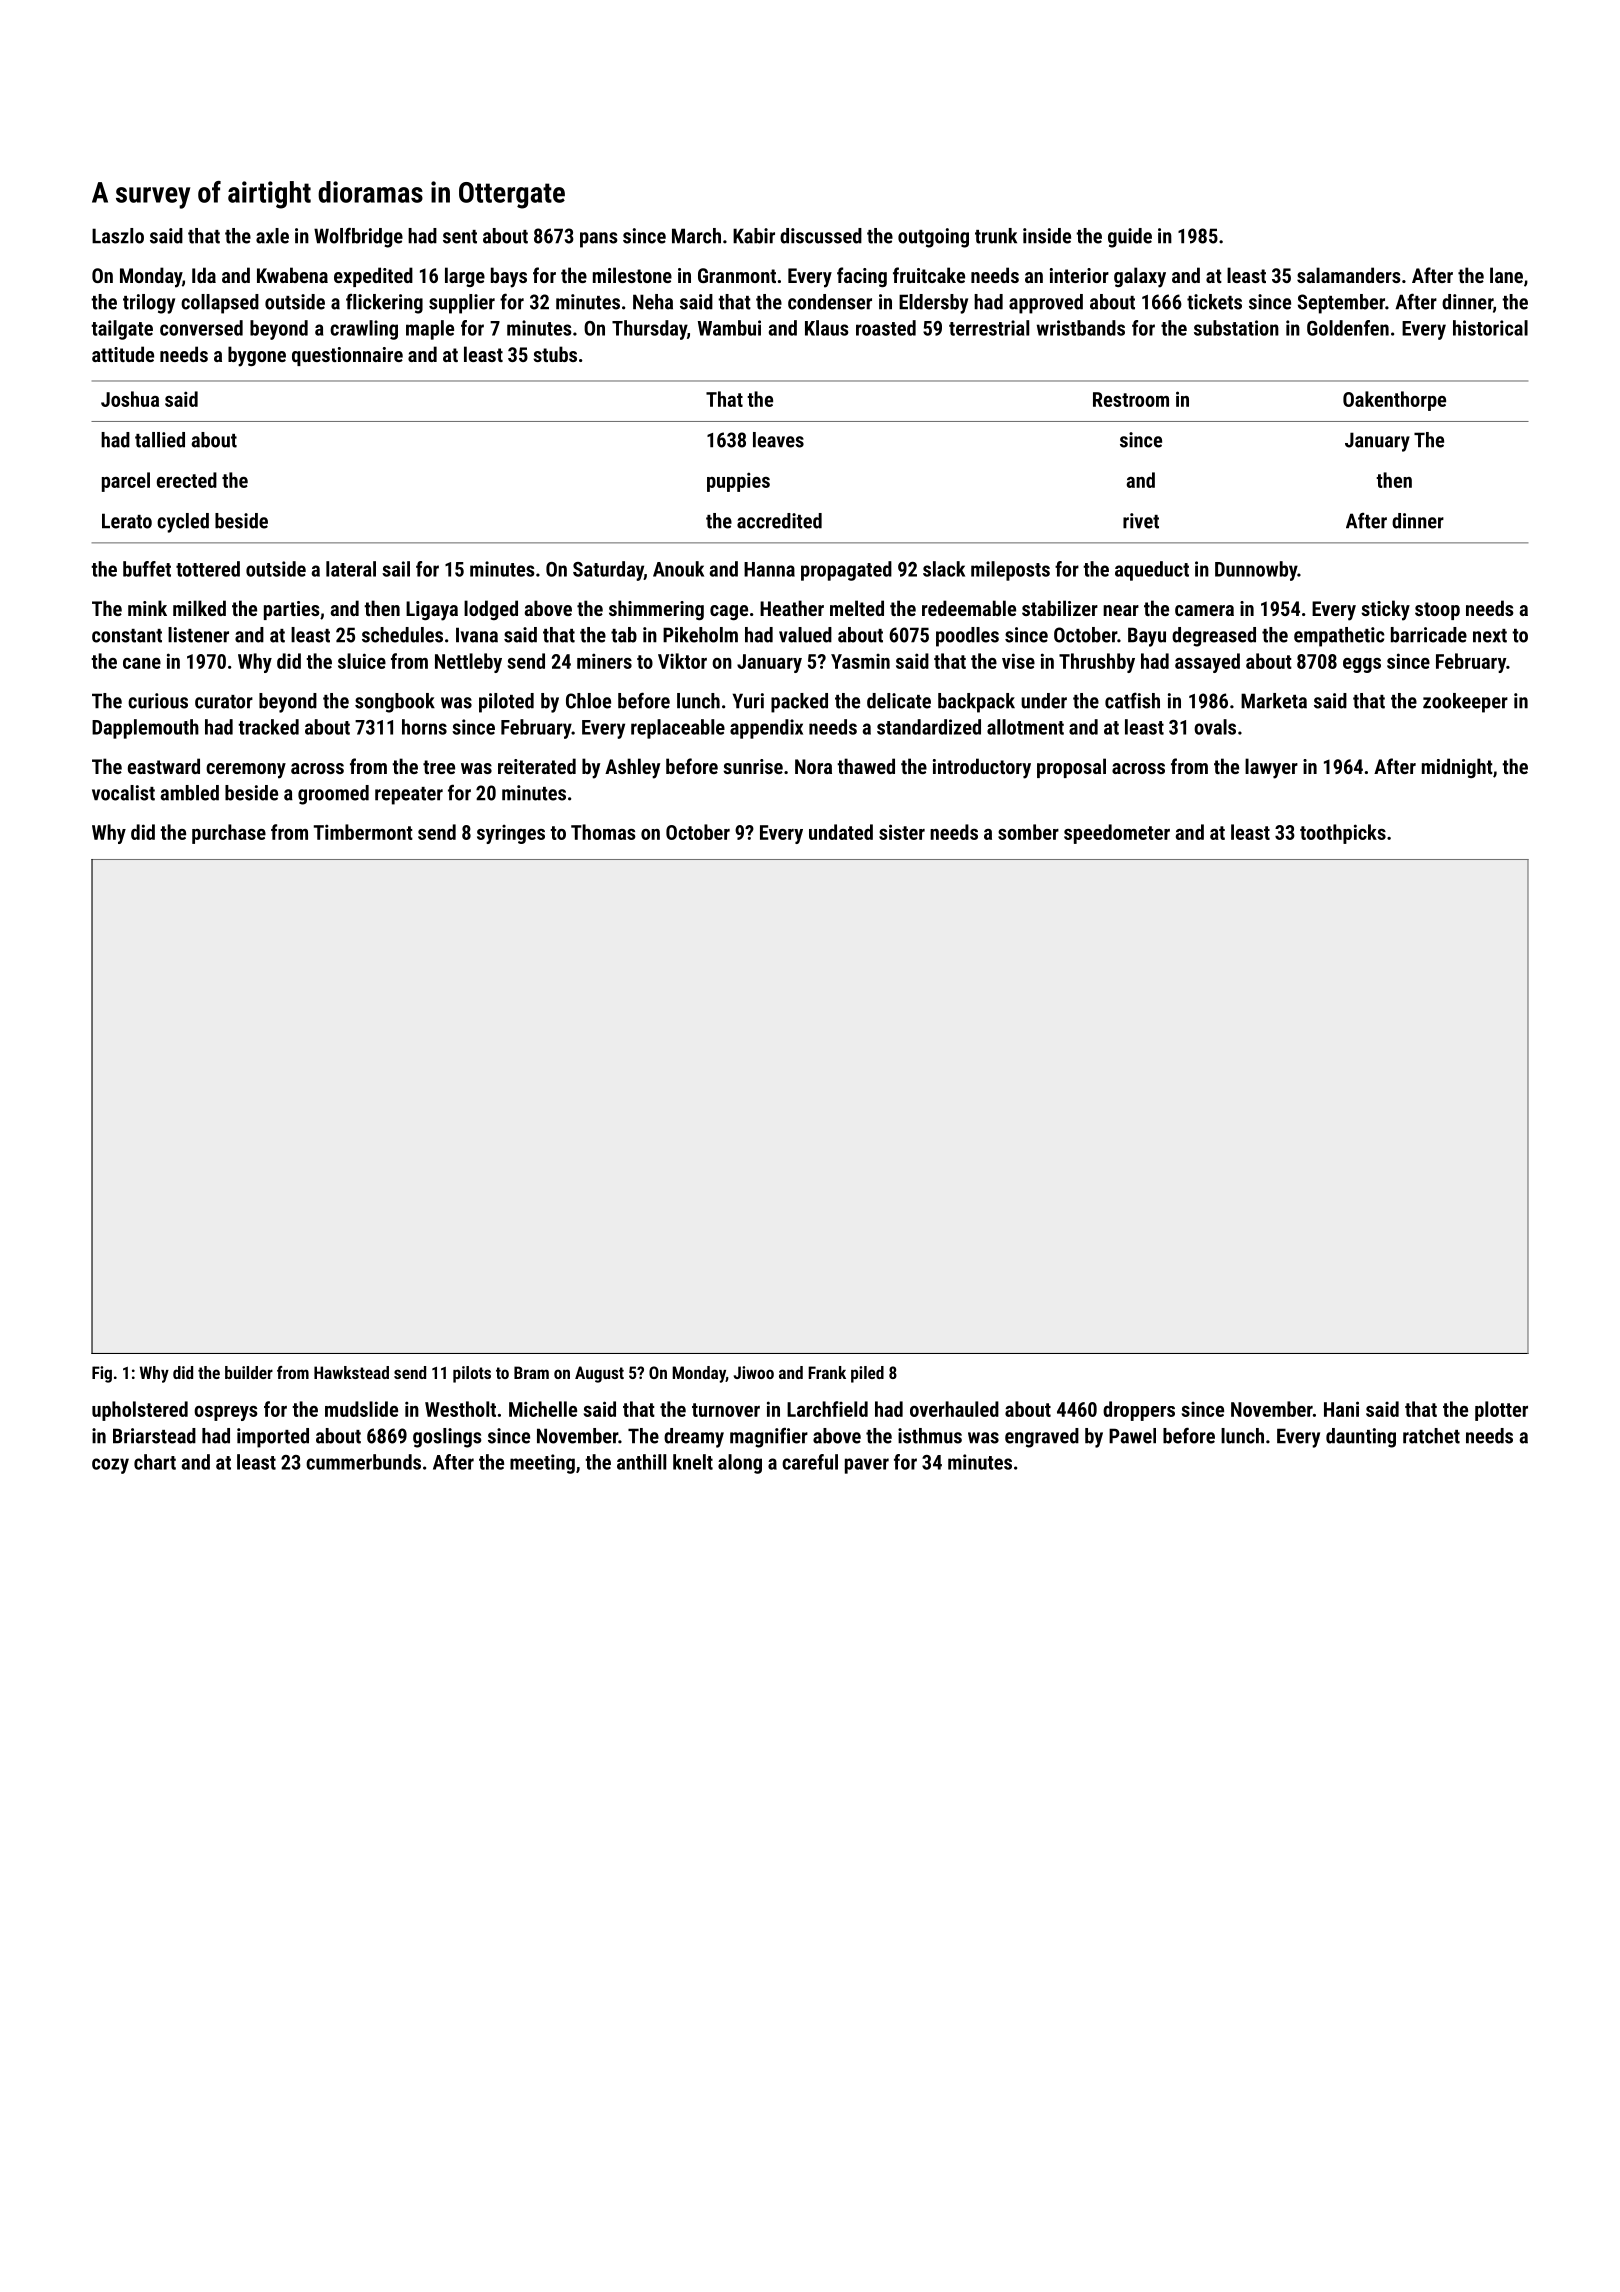 The image size is (1620, 2292). Describe the element at coordinates (841, 832) in the screenshot. I see `undated` at that location.
